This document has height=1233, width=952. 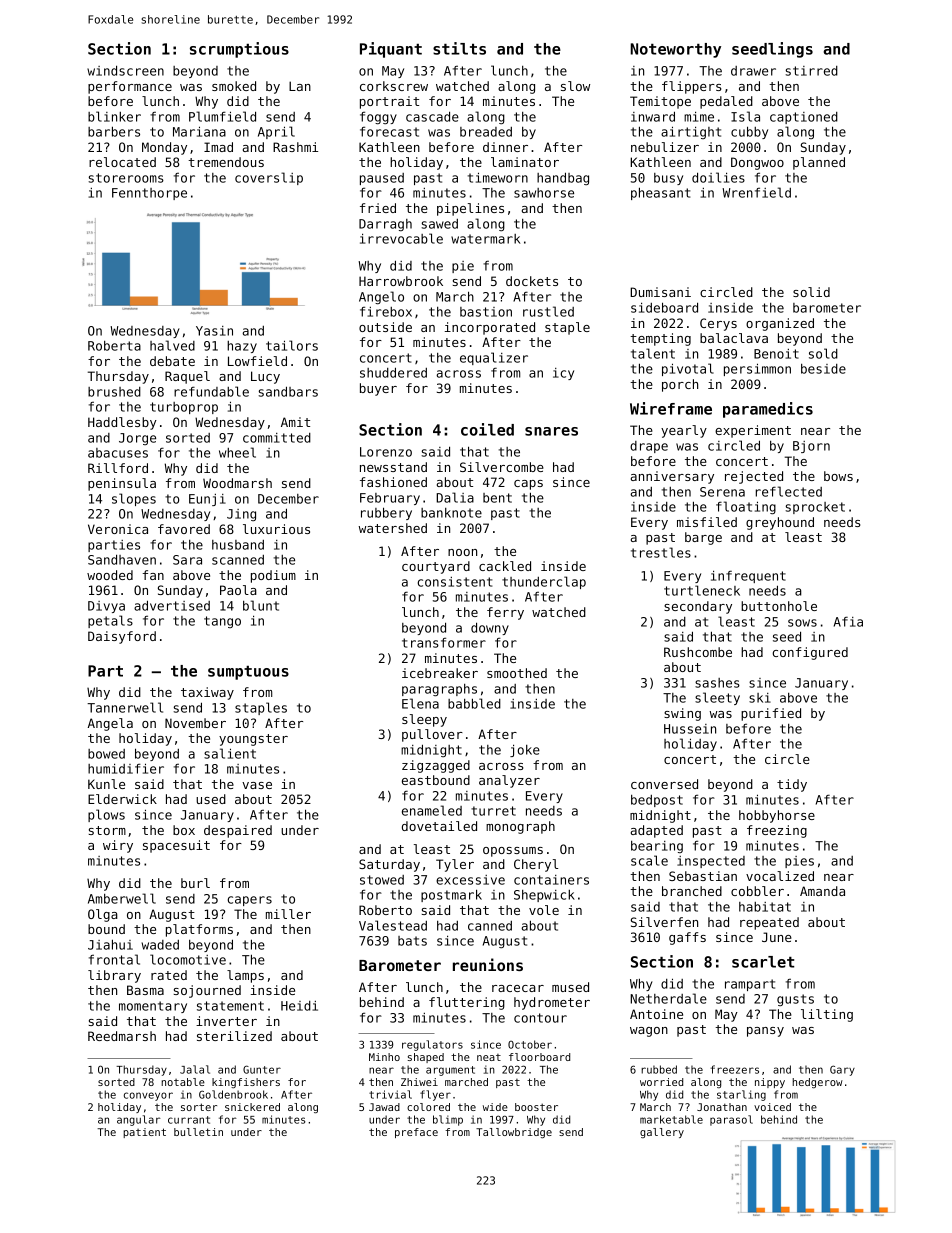 What do you see at coordinates (277, 438) in the document?
I see `committed` at bounding box center [277, 438].
